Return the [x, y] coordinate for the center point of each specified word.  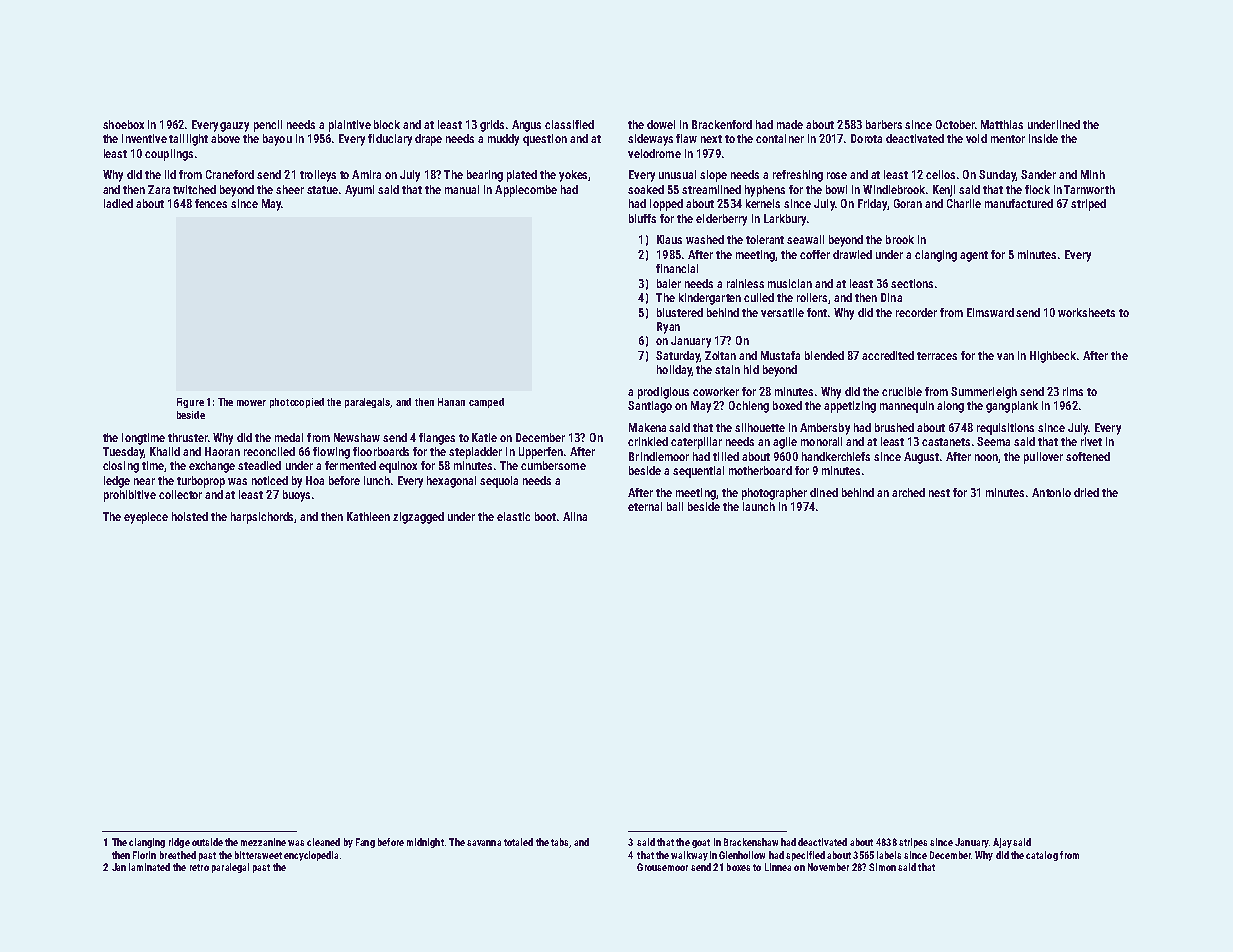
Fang [365, 843]
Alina [575, 516]
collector [180, 494]
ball [675, 506]
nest [939, 493]
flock [1037, 189]
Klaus [669, 239]
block [387, 124]
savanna [484, 843]
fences [211, 203]
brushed [894, 427]
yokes [573, 176]
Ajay [1002, 843]
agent [974, 256]
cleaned [323, 842]
